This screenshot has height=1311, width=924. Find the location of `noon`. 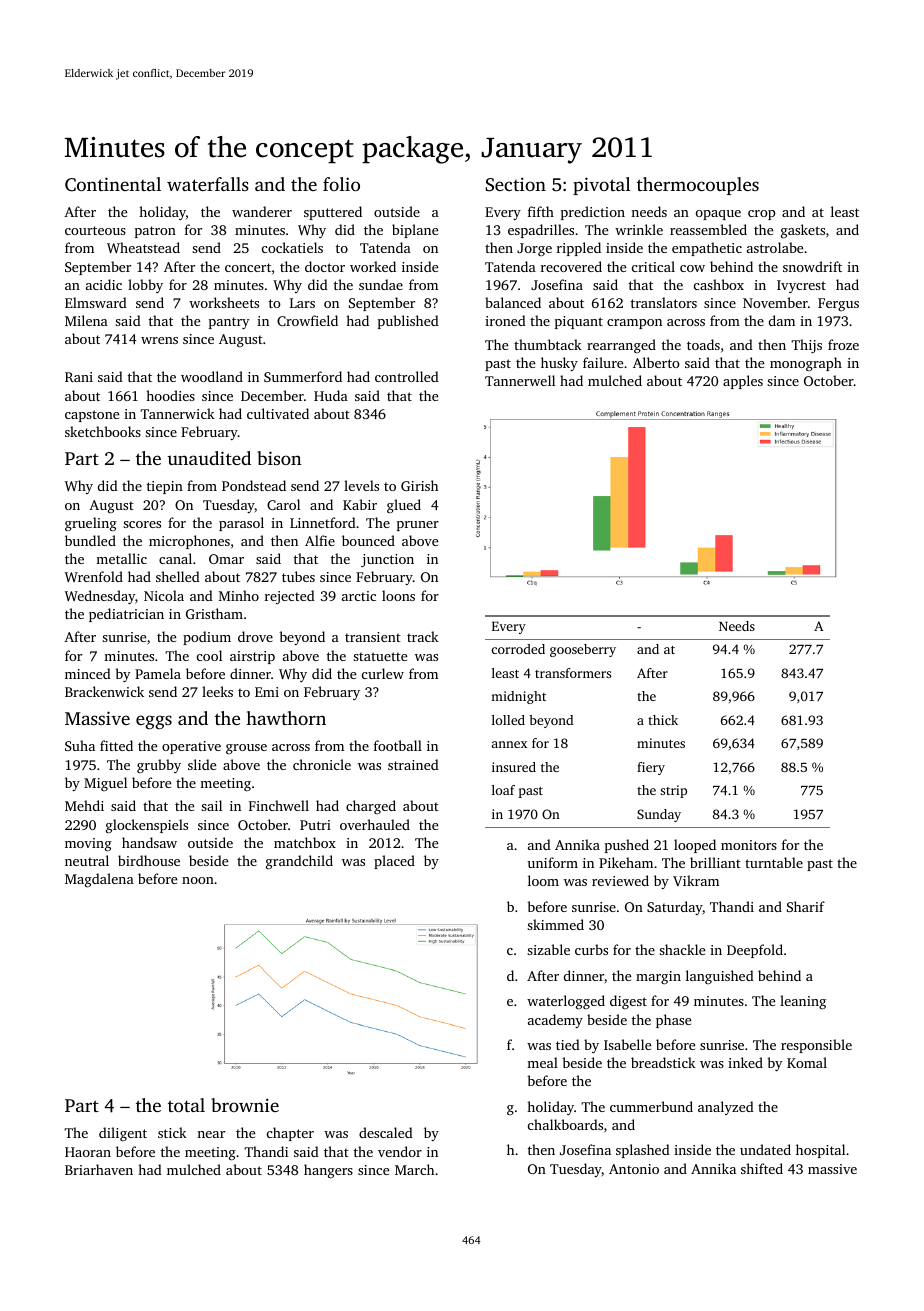

noon is located at coordinates (198, 880).
